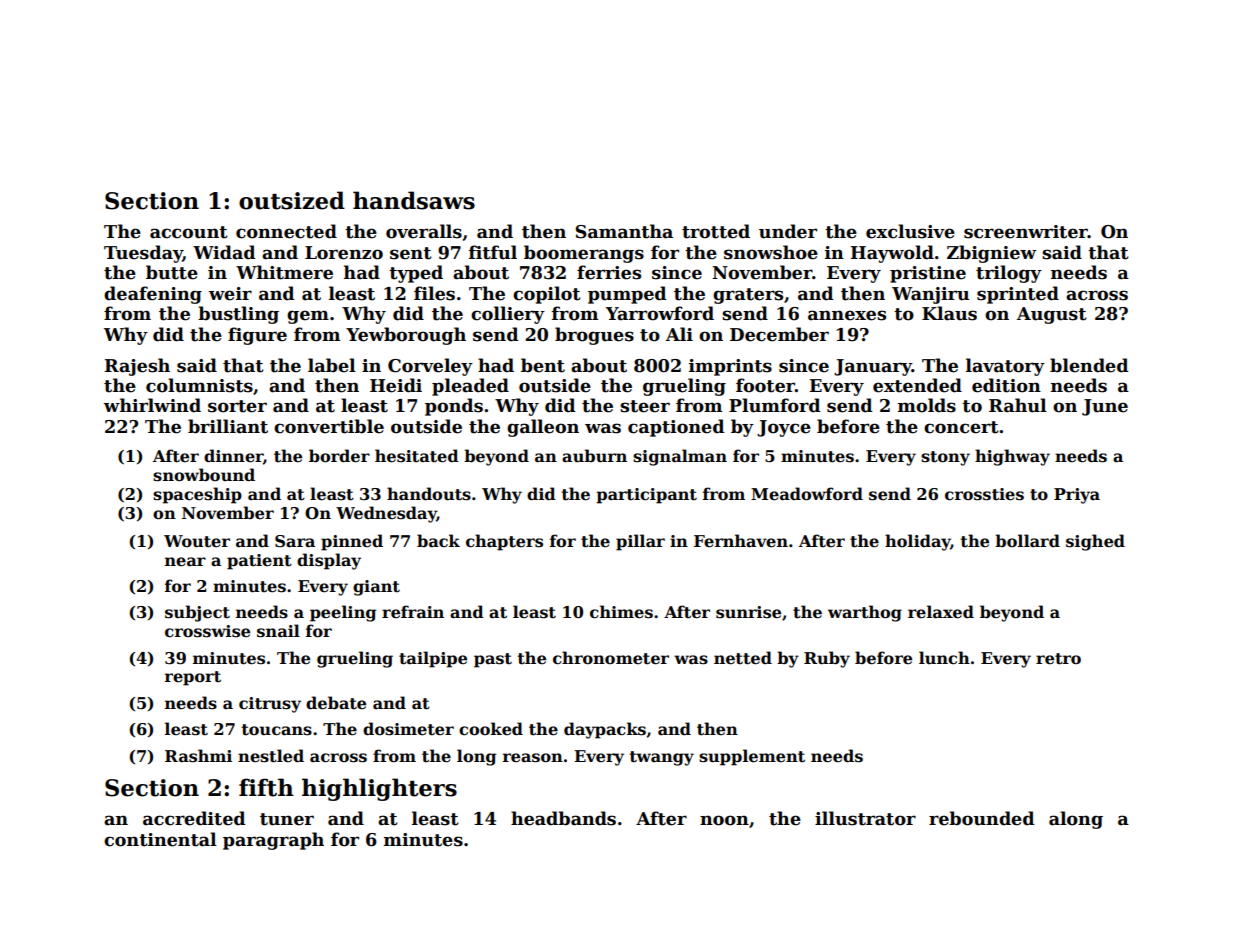 The image size is (1233, 952). What do you see at coordinates (743, 658) in the screenshot?
I see `netted` at bounding box center [743, 658].
